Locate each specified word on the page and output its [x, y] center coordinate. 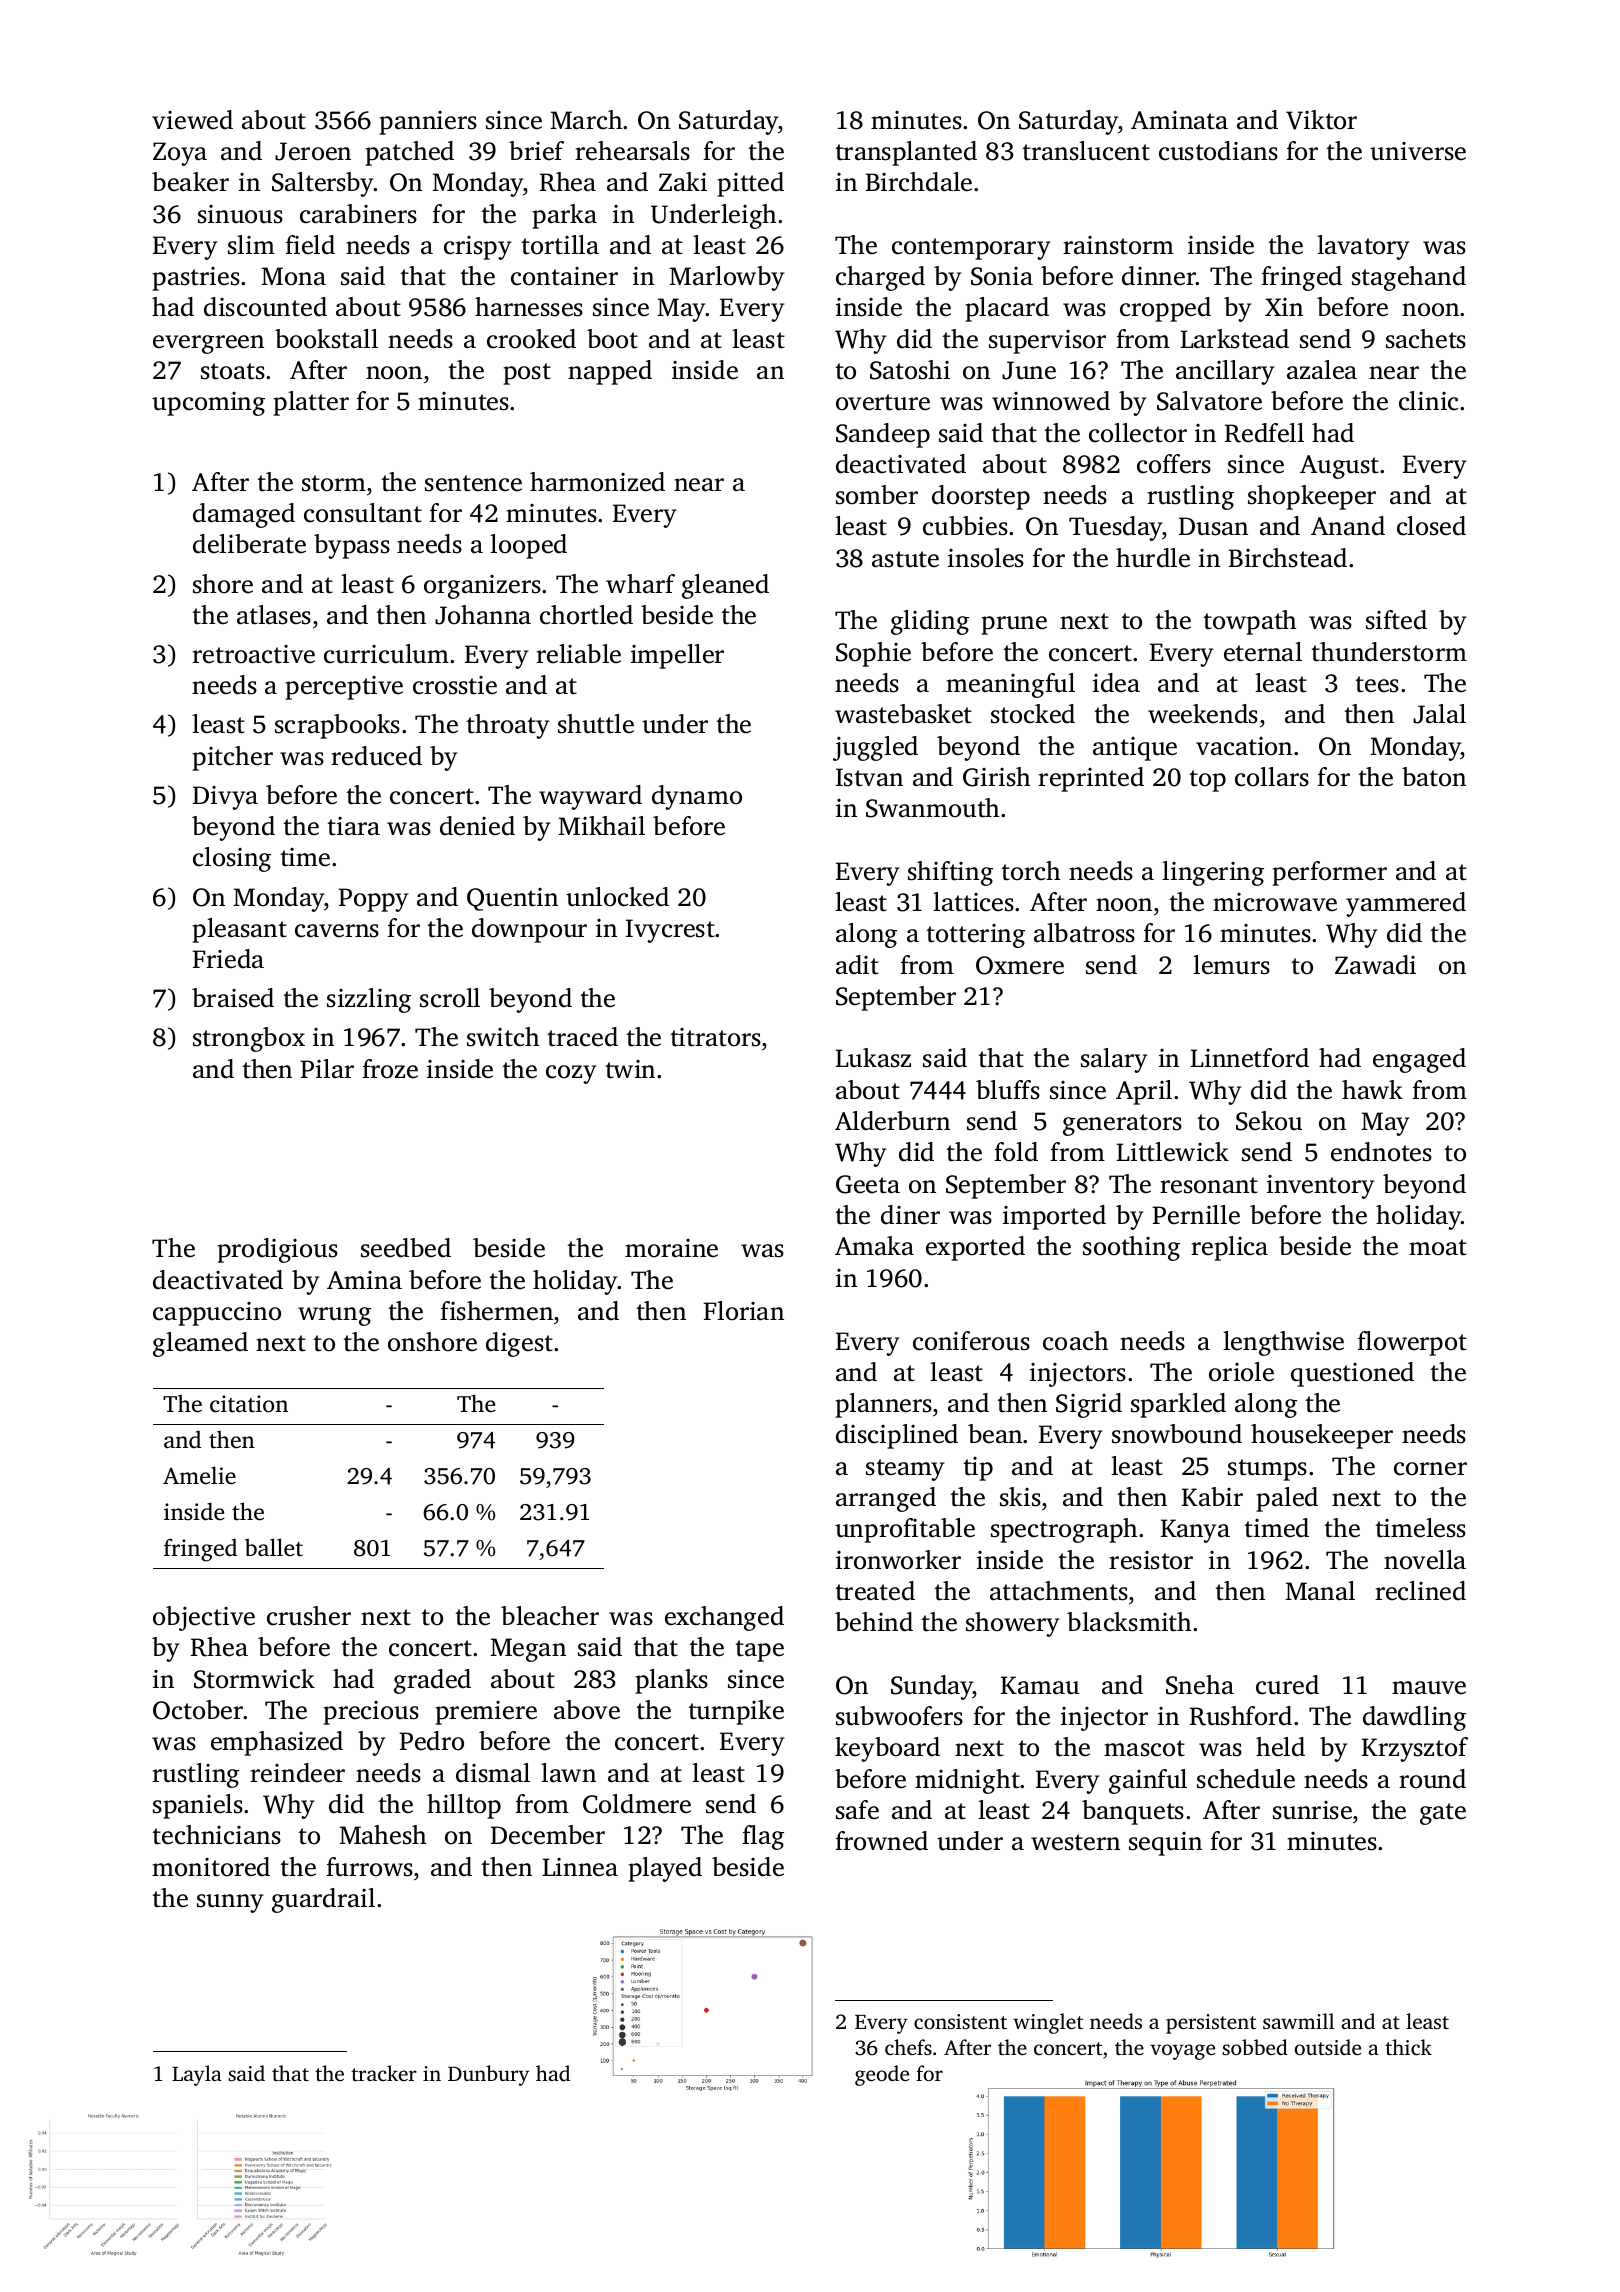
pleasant [239, 930]
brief [536, 151]
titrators [716, 1037]
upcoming [208, 404]
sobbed [1255, 2047]
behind [874, 1622]
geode [882, 2075]
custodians [1218, 151]
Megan [528, 1650]
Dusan [1213, 526]
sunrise [1312, 1810]
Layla [197, 2075]
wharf [640, 584]
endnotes [1381, 1152]
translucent [1086, 151]
